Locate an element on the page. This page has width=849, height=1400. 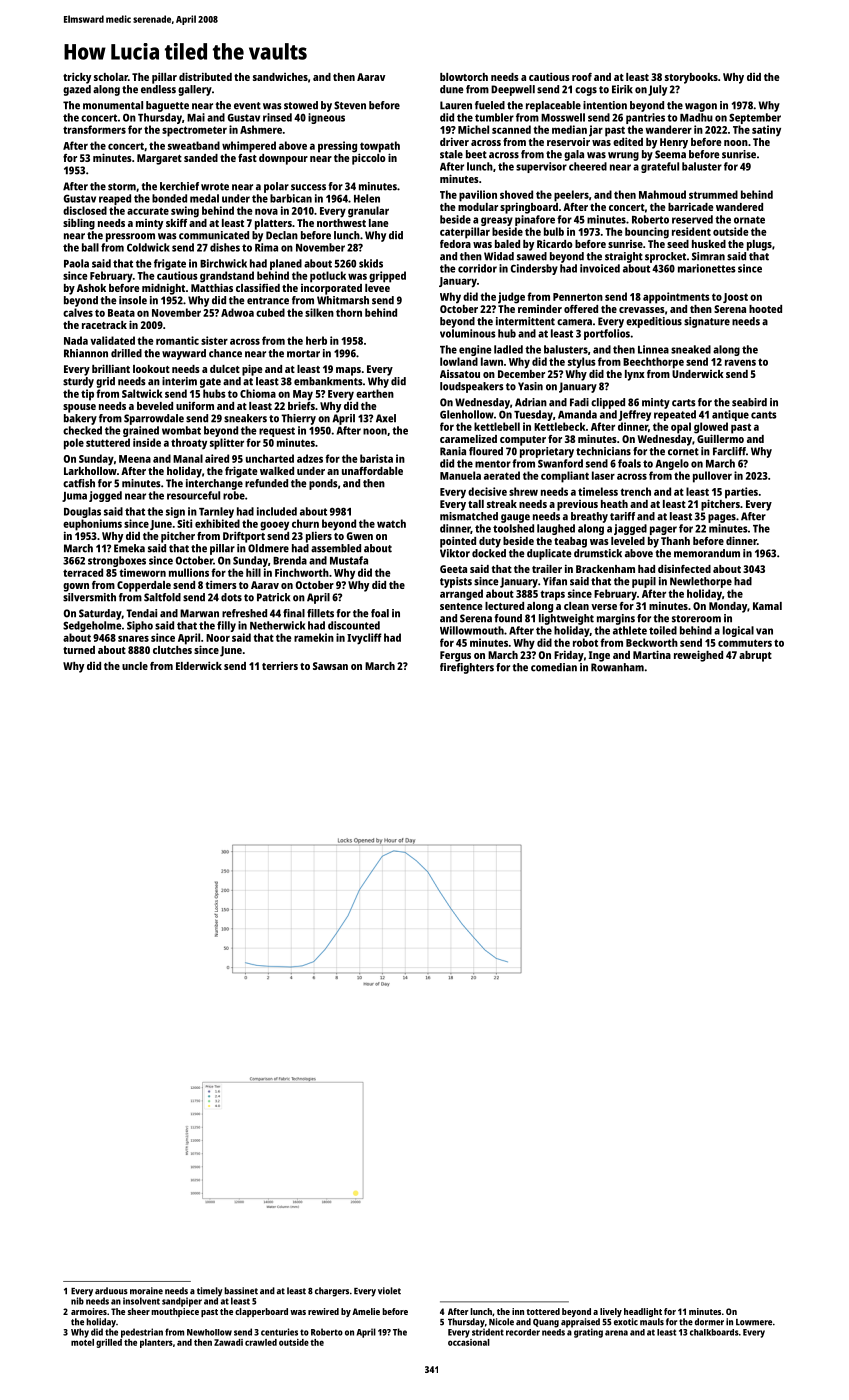
Douglas is located at coordinates (82, 512).
